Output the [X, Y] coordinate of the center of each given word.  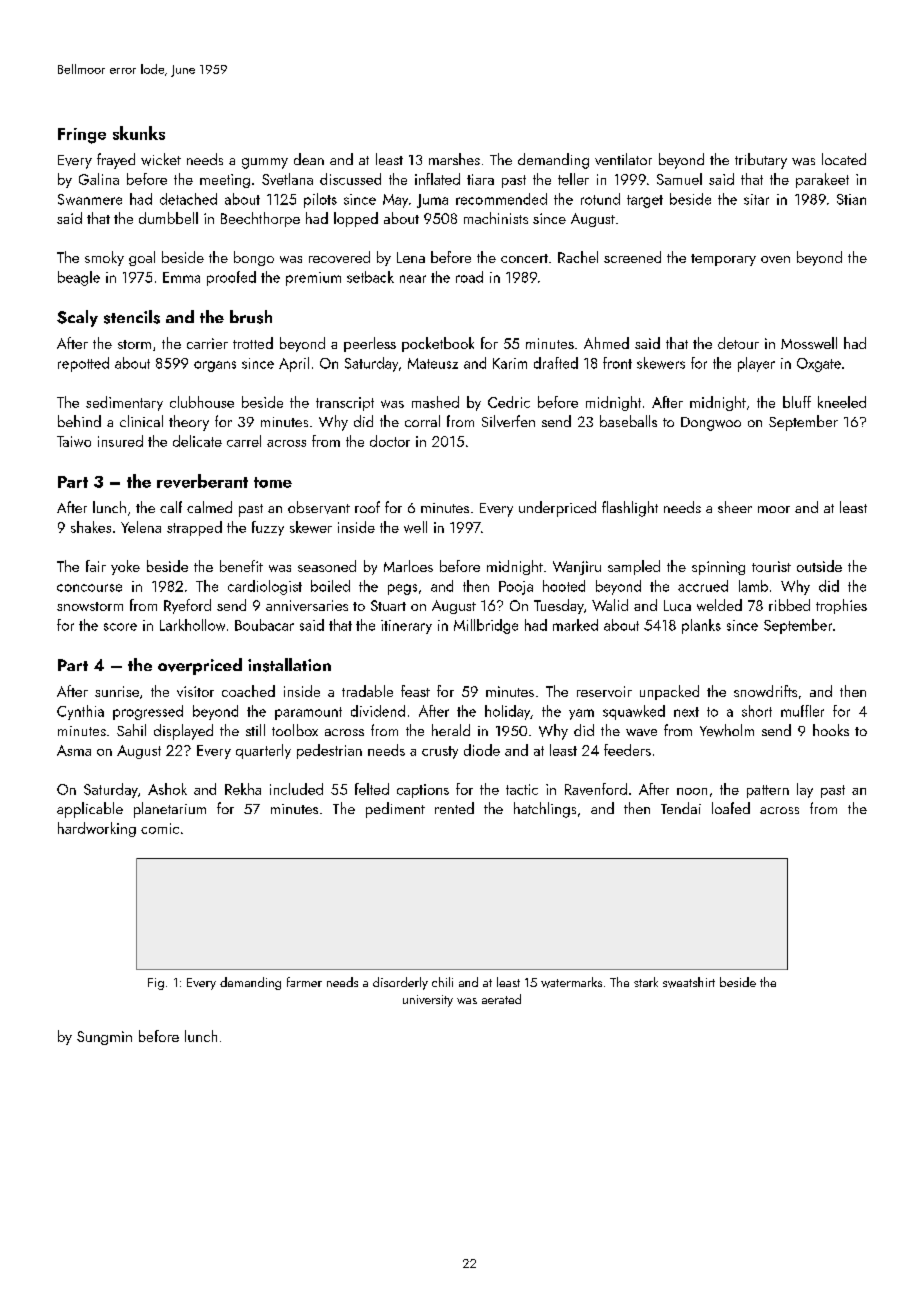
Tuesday [559, 606]
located [844, 159]
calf [171, 507]
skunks [139, 133]
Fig [156, 984]
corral [422, 421]
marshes [454, 159]
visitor [195, 691]
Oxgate [819, 365]
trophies [841, 606]
